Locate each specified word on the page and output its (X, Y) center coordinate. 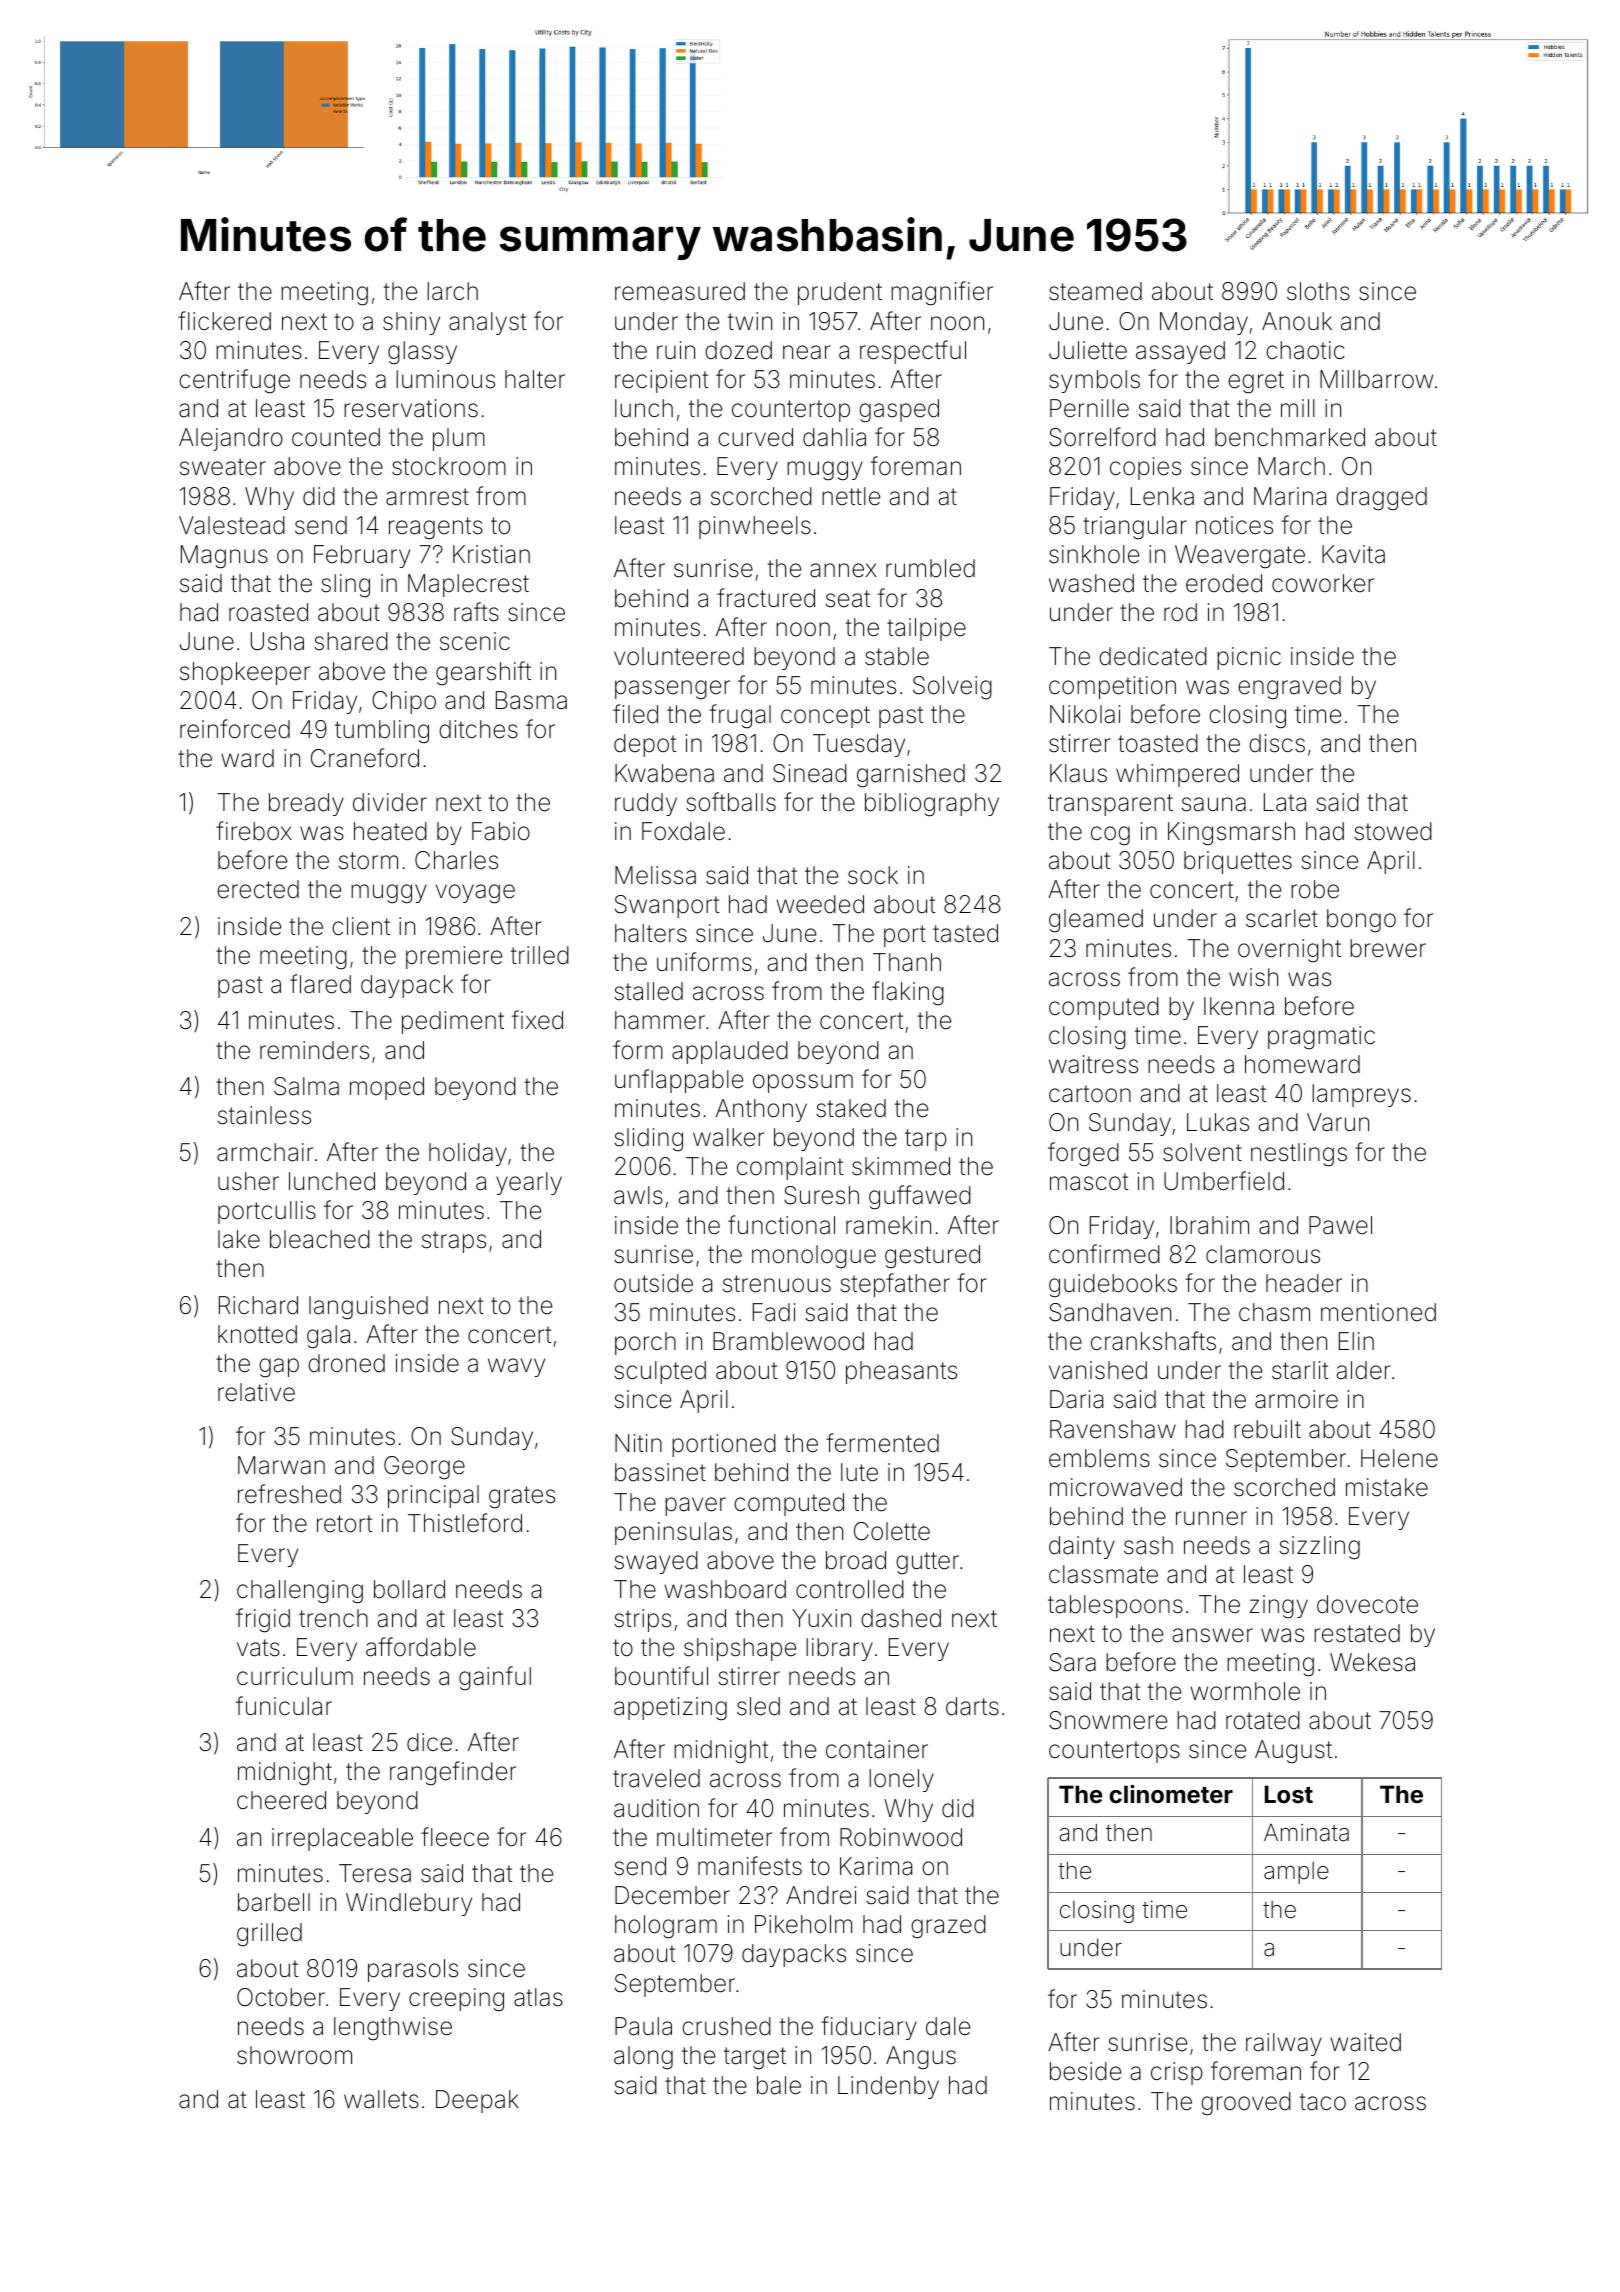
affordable (421, 1647)
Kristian (491, 554)
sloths (1318, 291)
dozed (738, 350)
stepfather (895, 1285)
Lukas (1218, 1122)
